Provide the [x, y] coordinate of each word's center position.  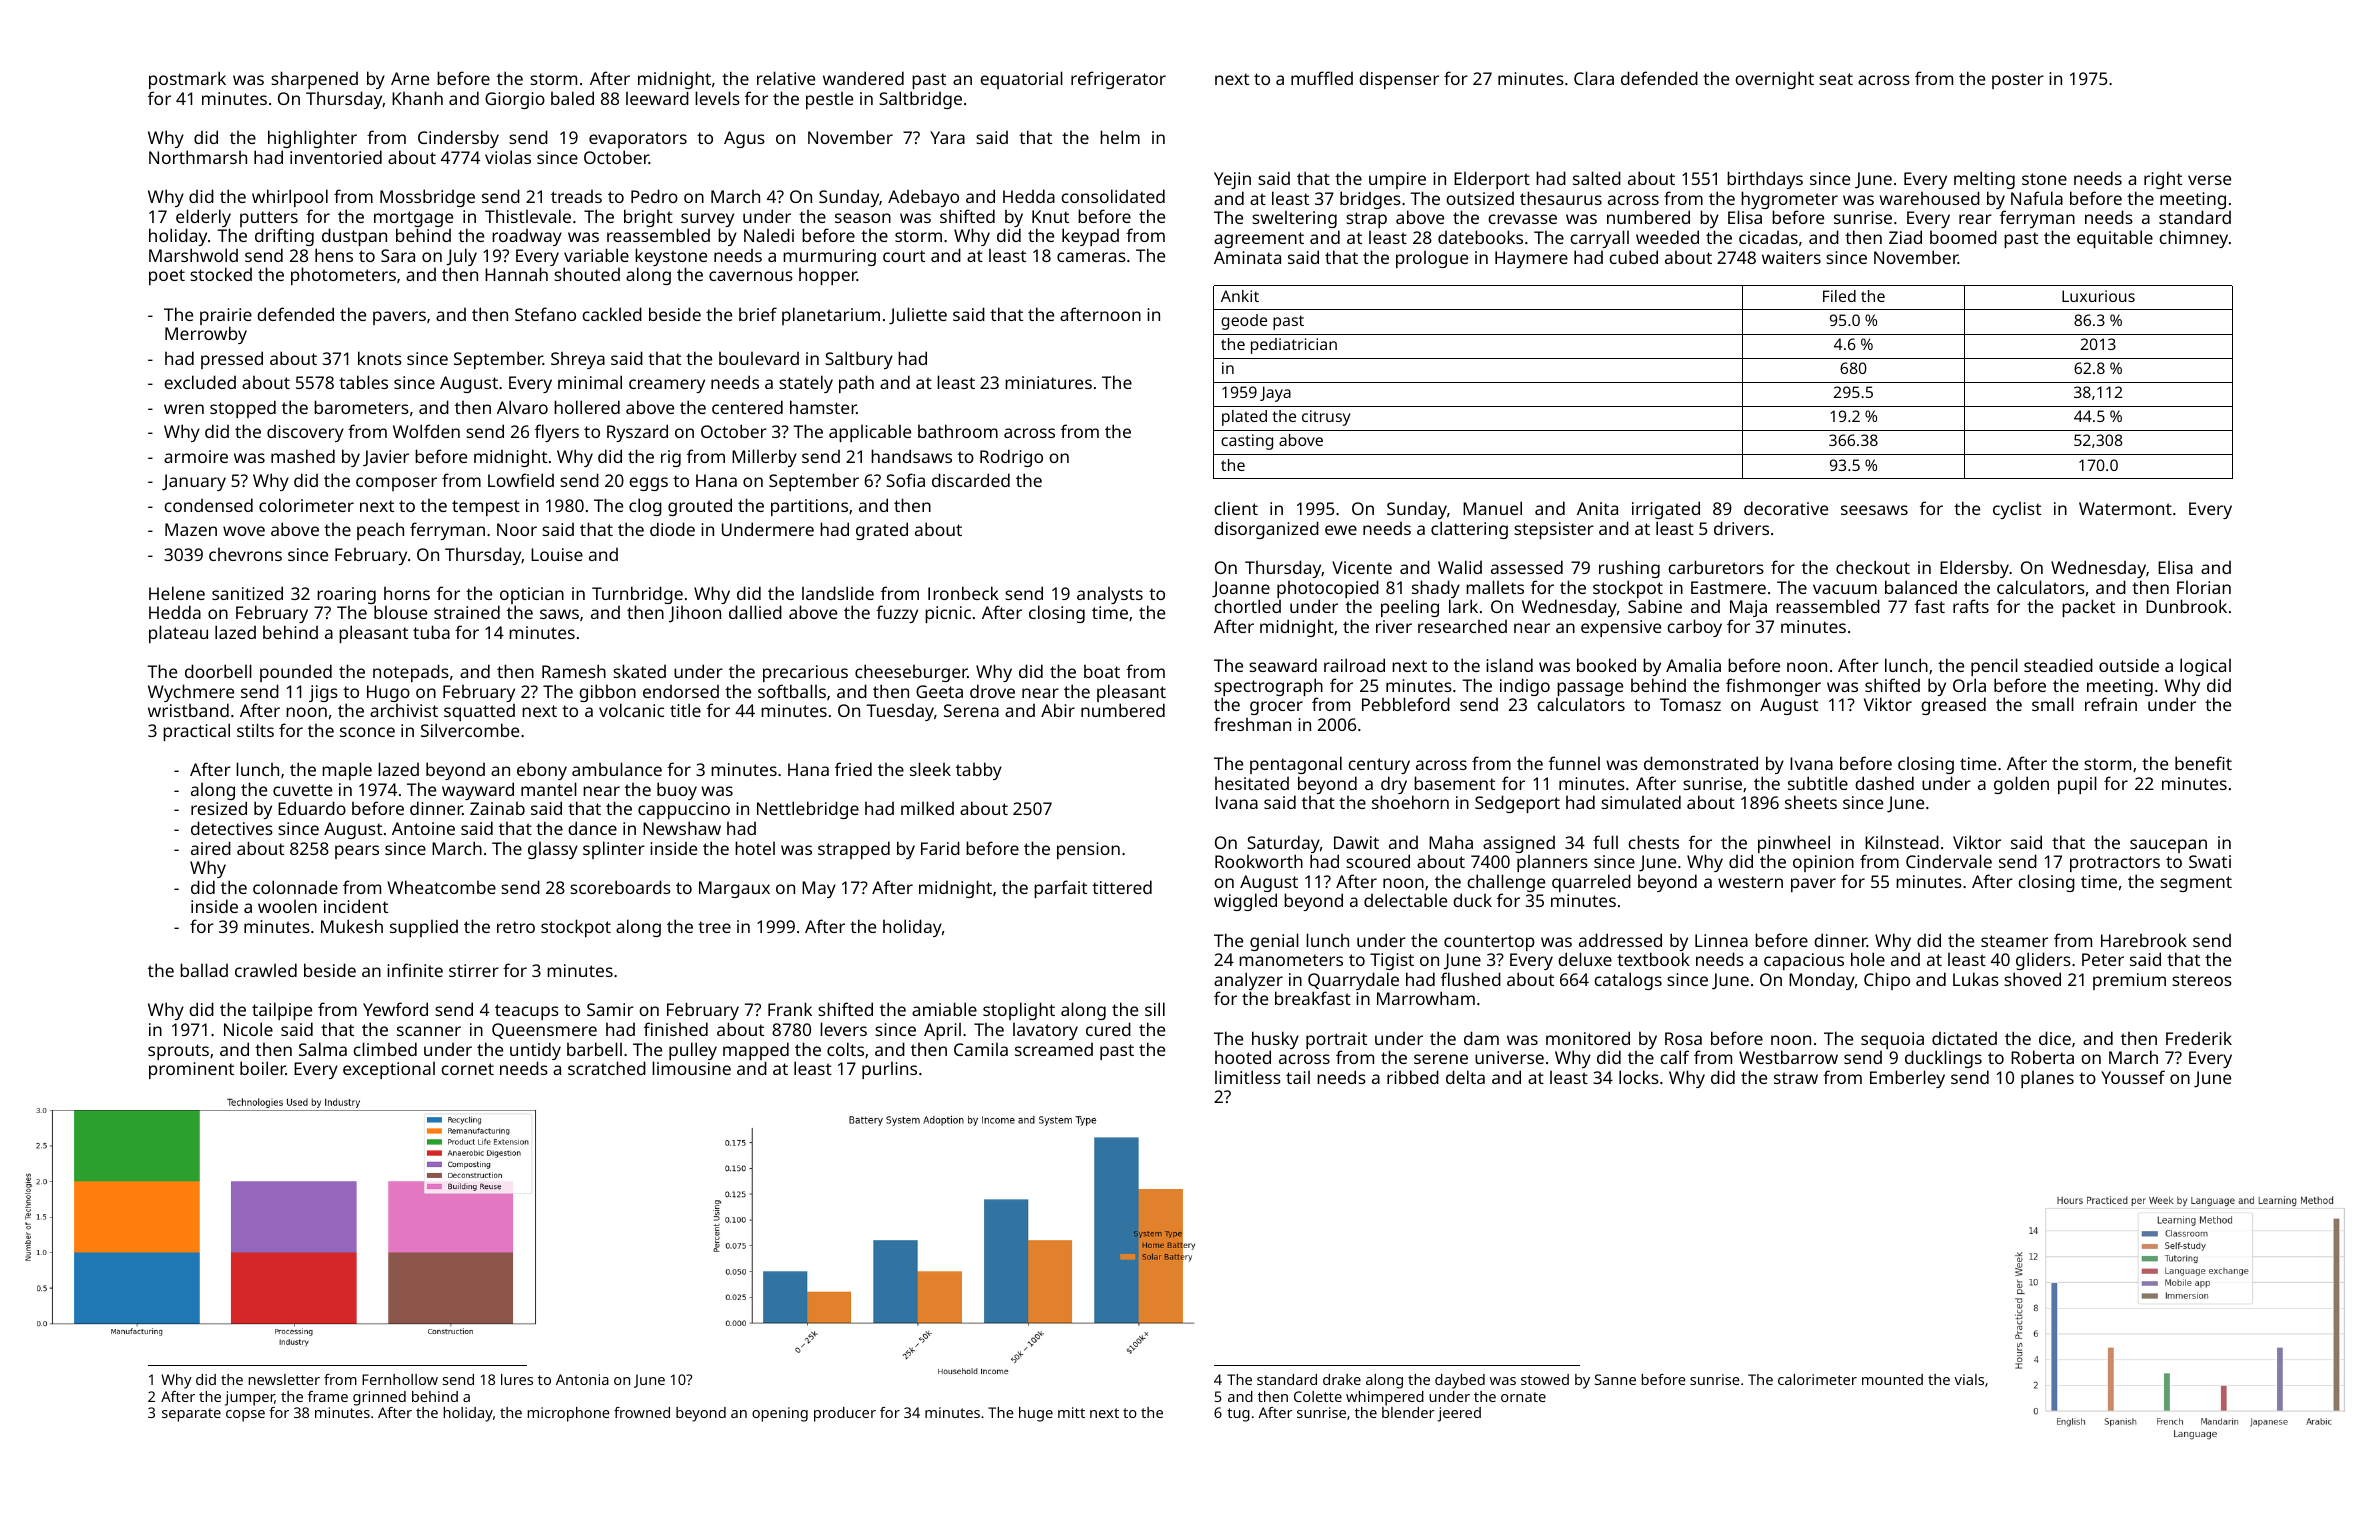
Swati [2210, 861]
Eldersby [1974, 569]
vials [1969, 1379]
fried [853, 769]
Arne [410, 78]
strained [467, 612]
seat [1836, 79]
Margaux [734, 889]
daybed [1460, 1381]
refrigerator [1118, 80]
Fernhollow [400, 1379]
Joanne [1241, 589]
